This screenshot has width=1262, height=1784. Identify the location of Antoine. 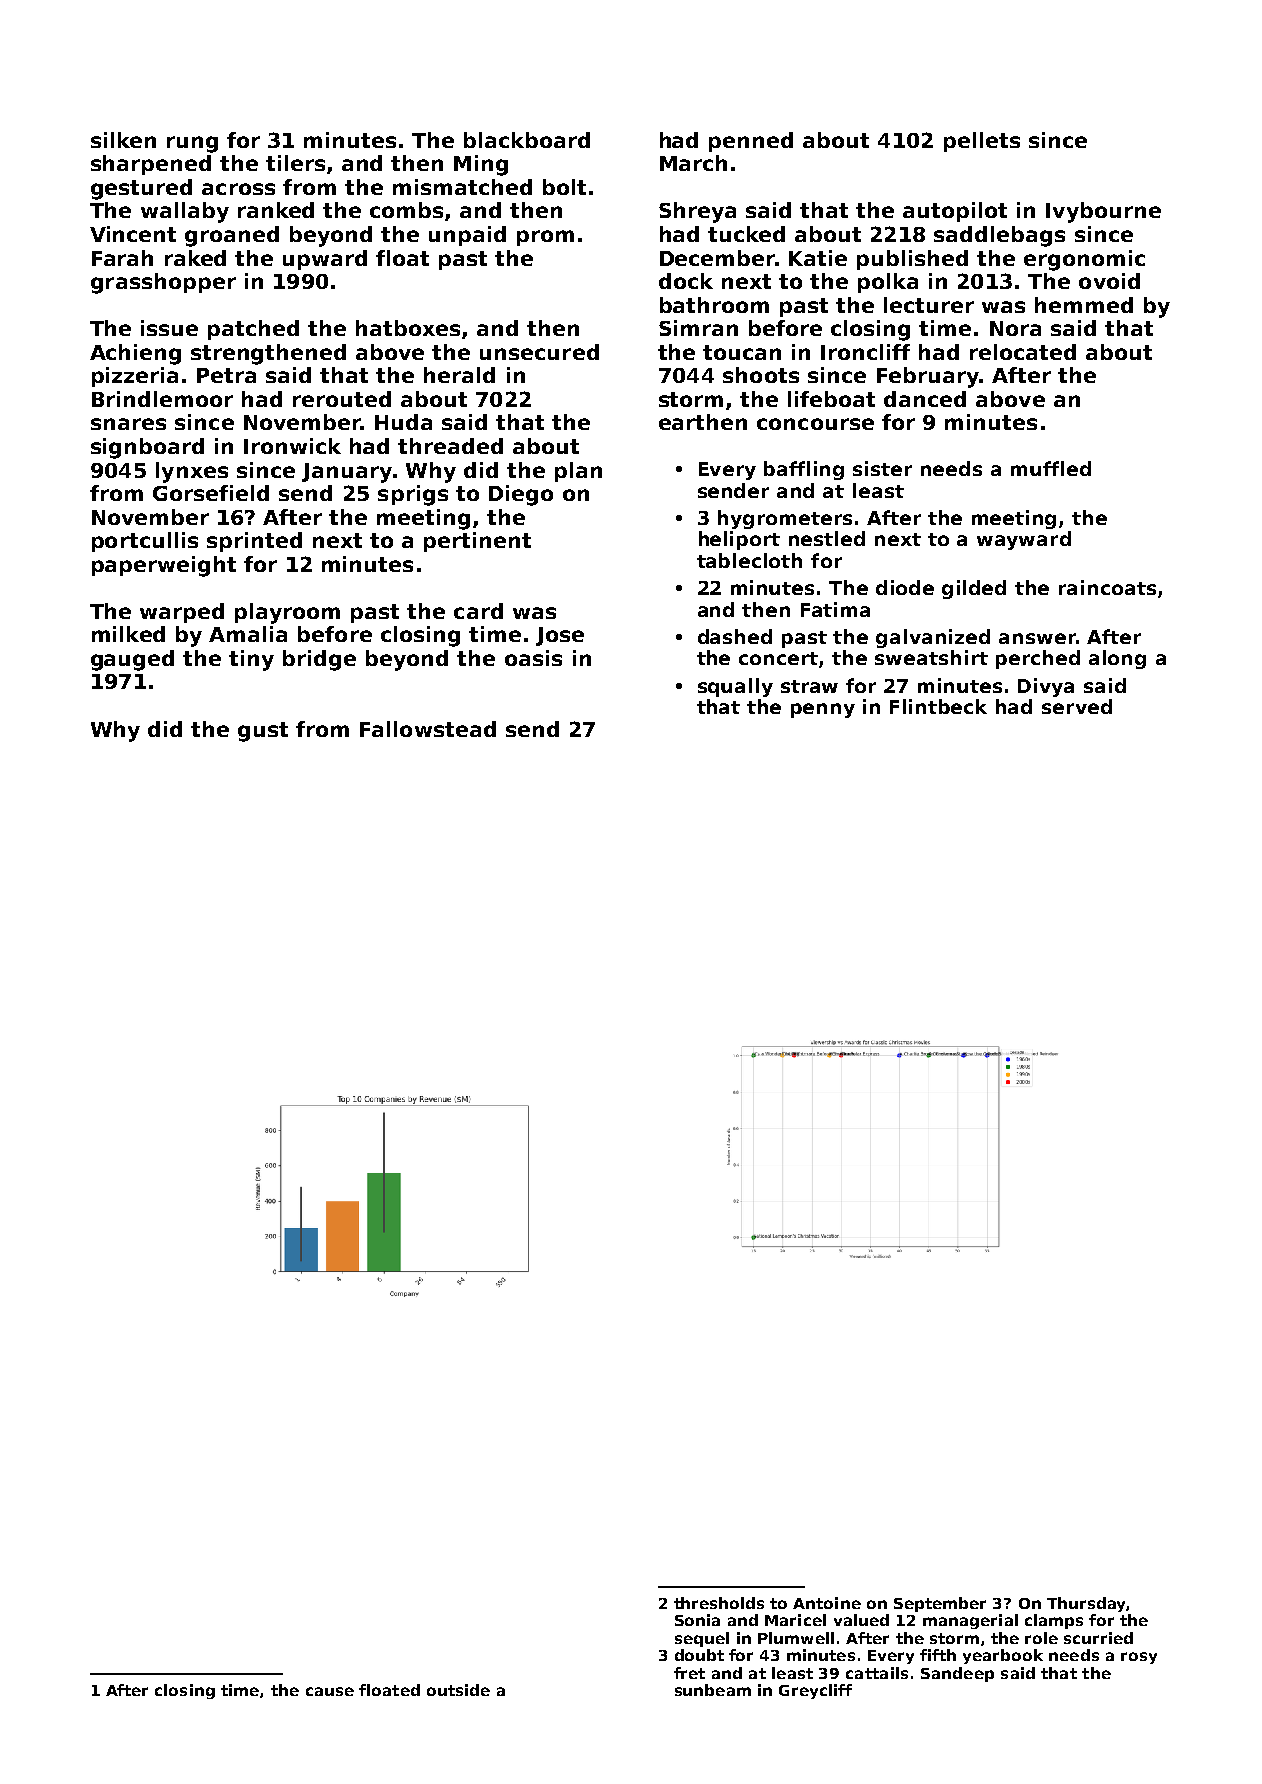
(827, 1603).
